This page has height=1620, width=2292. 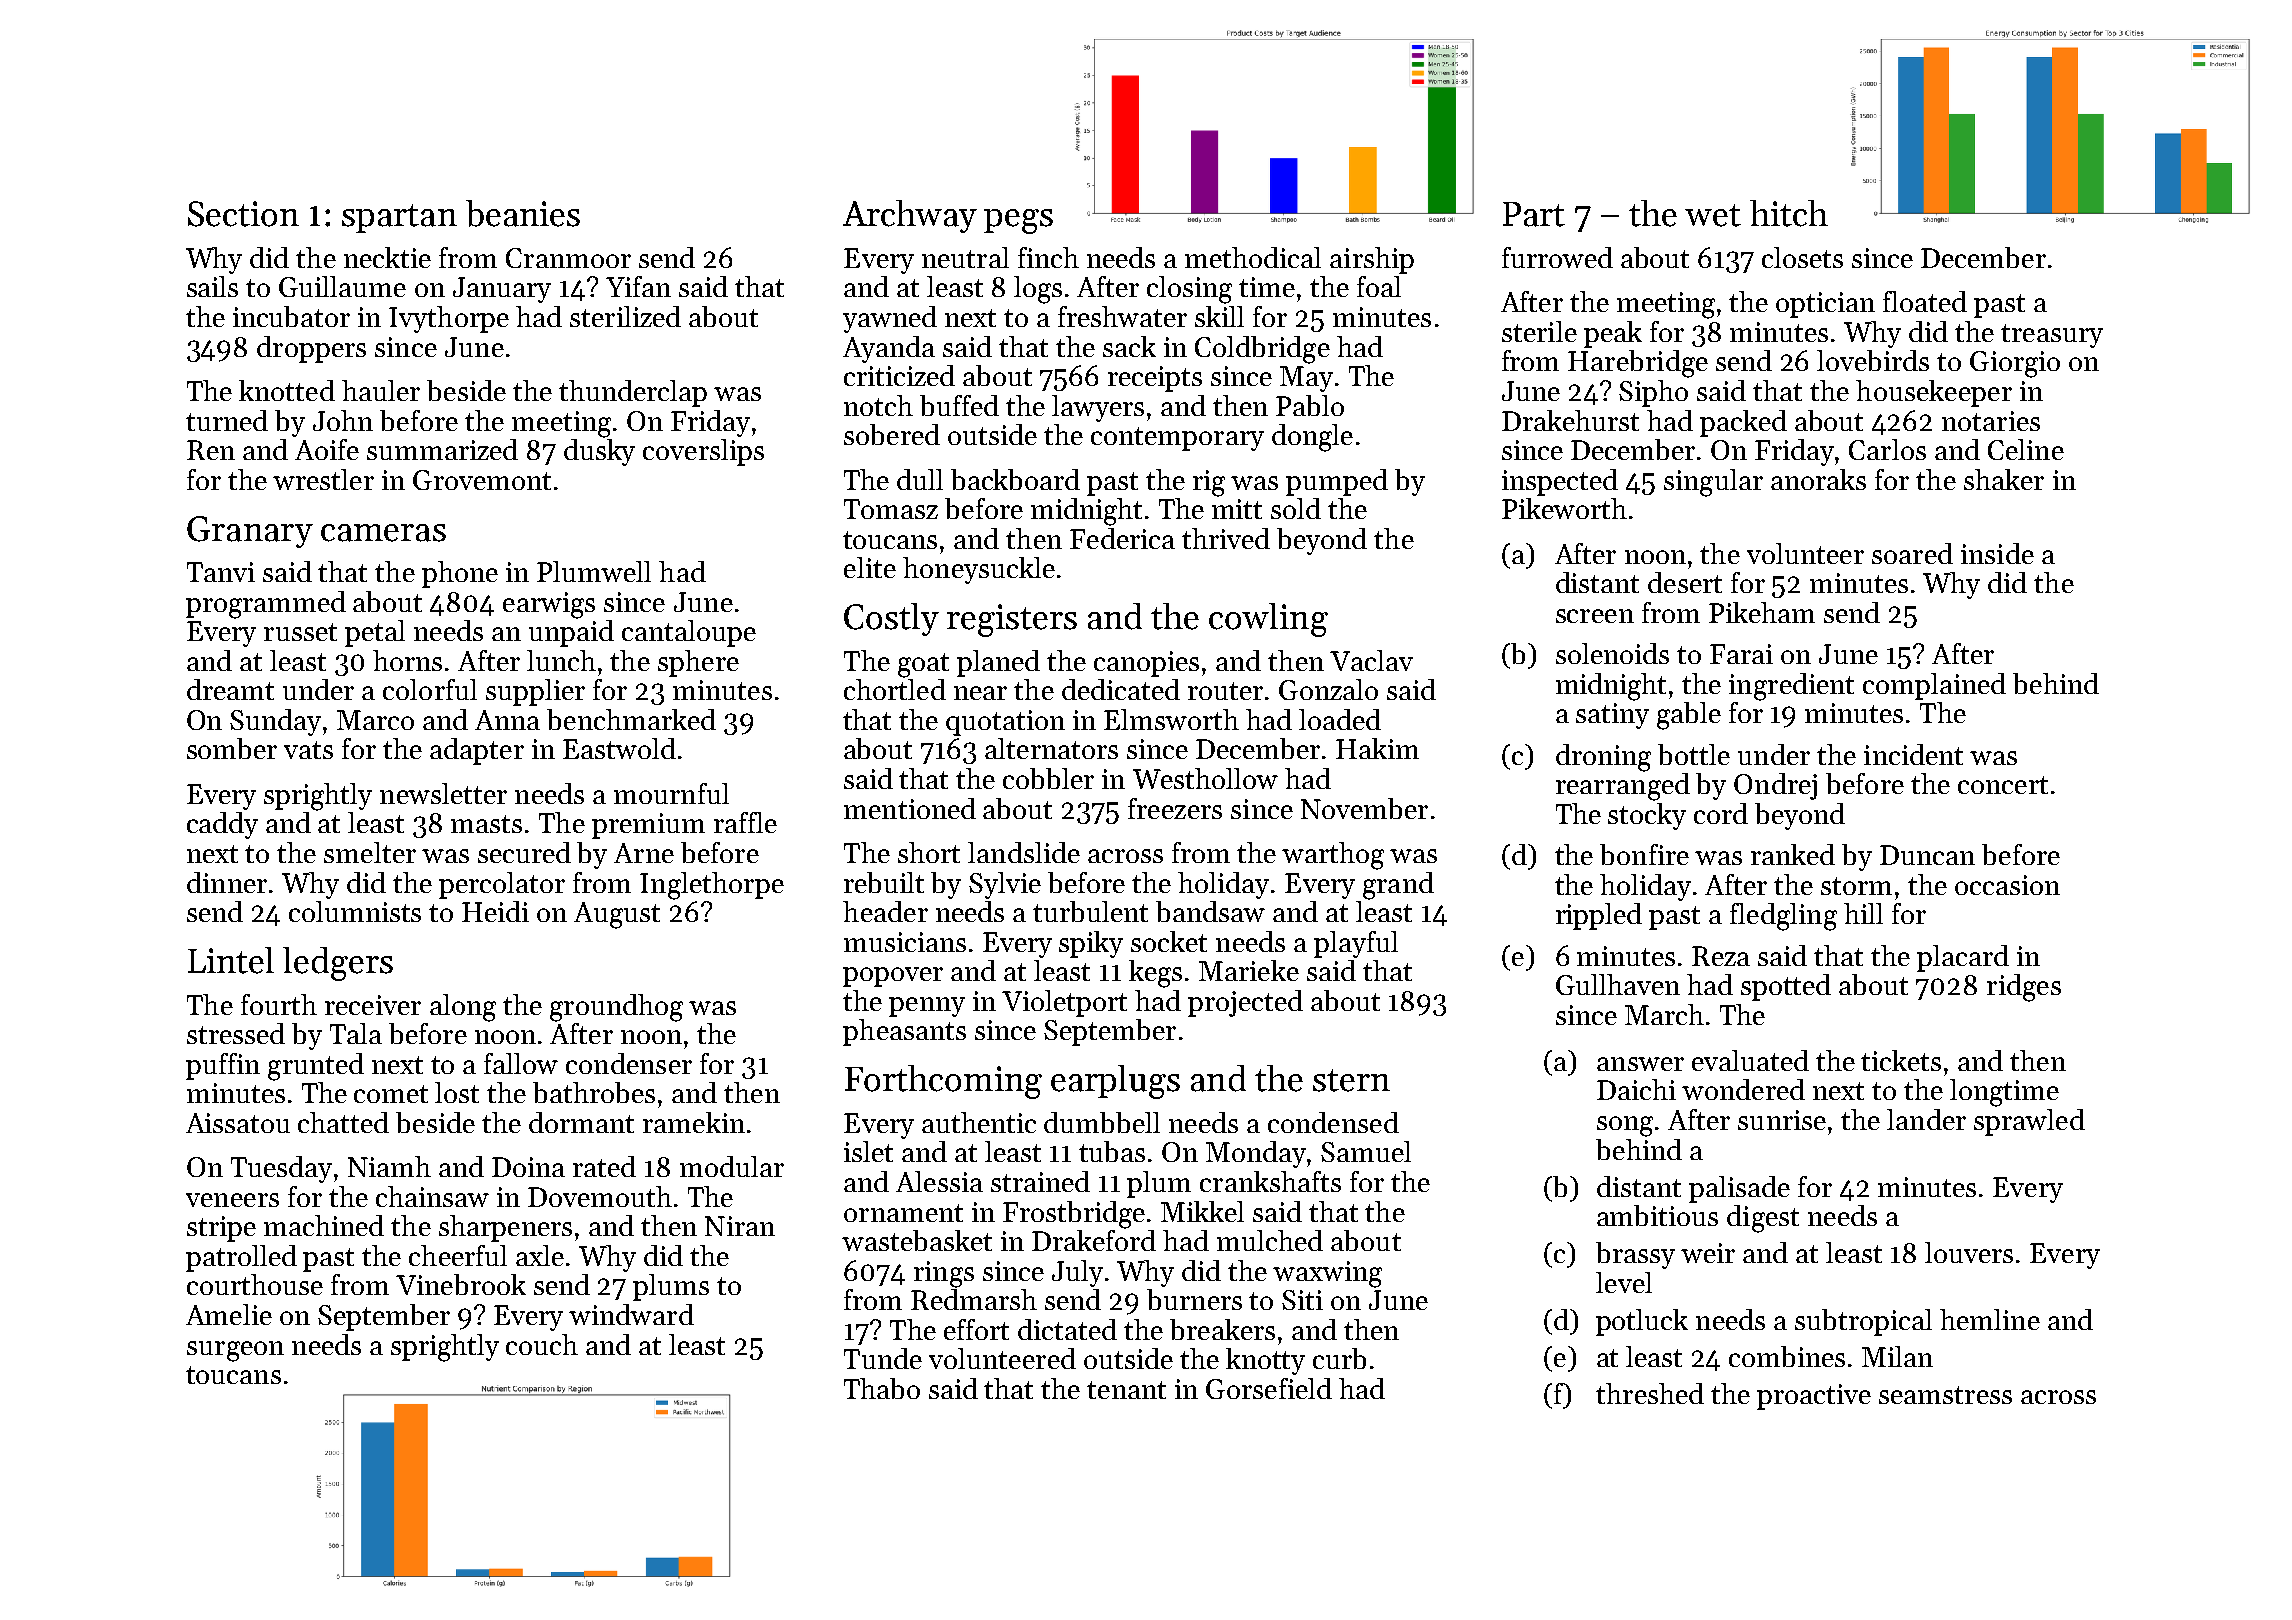 I want to click on Gorsefield, so click(x=1269, y=1388).
